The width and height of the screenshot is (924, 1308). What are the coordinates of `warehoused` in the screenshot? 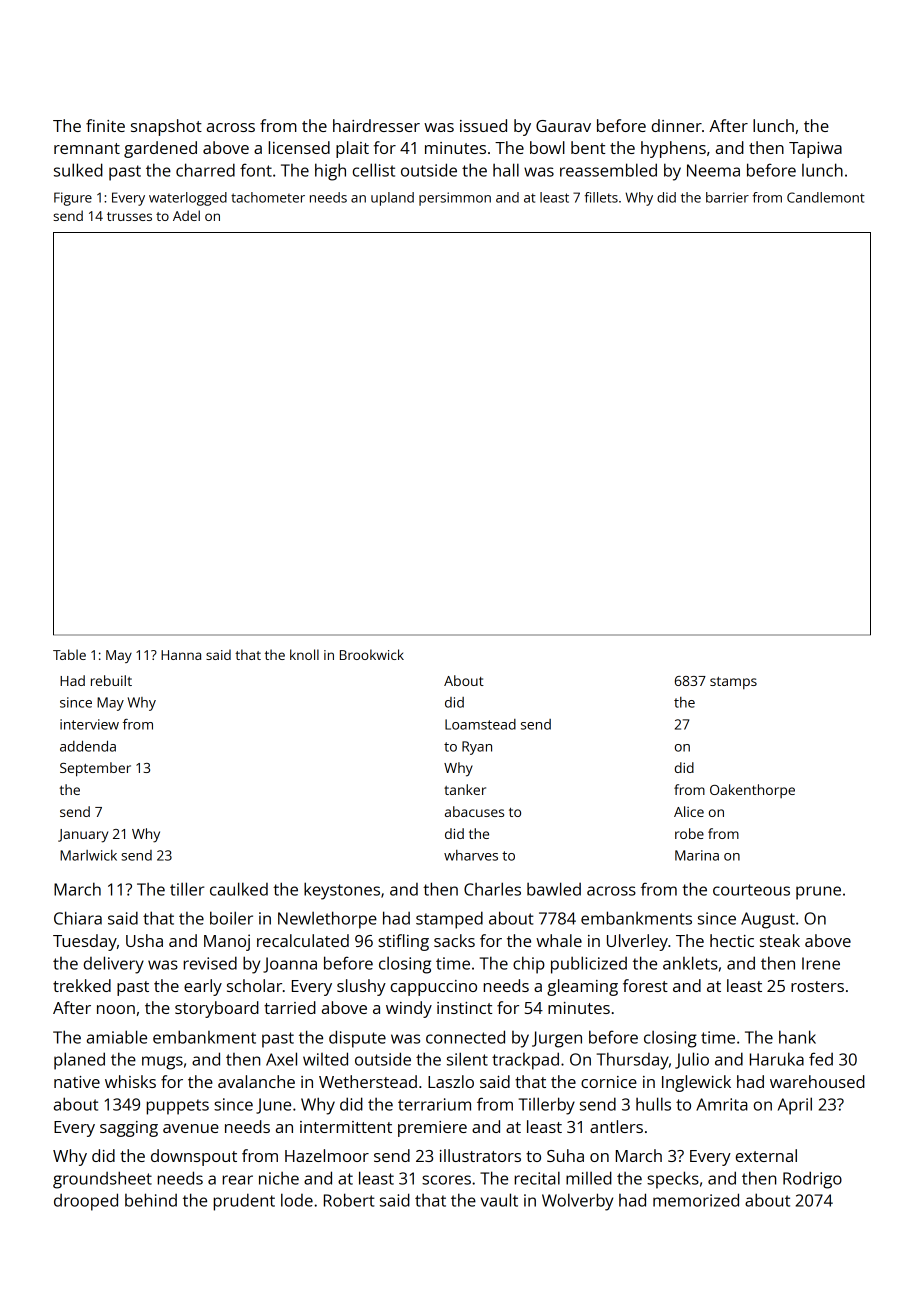 It's located at (817, 1081).
